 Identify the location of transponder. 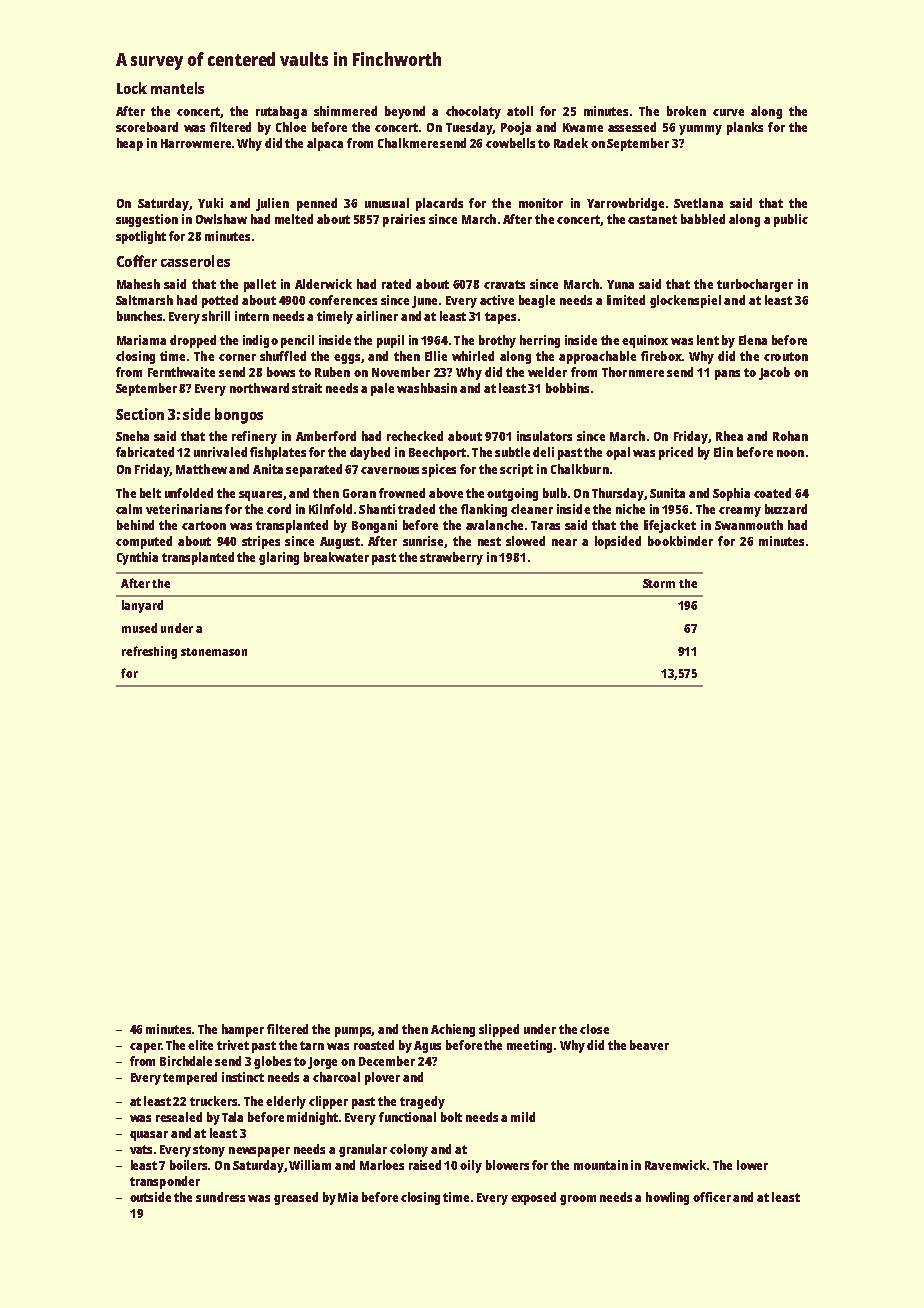
(165, 1182).
